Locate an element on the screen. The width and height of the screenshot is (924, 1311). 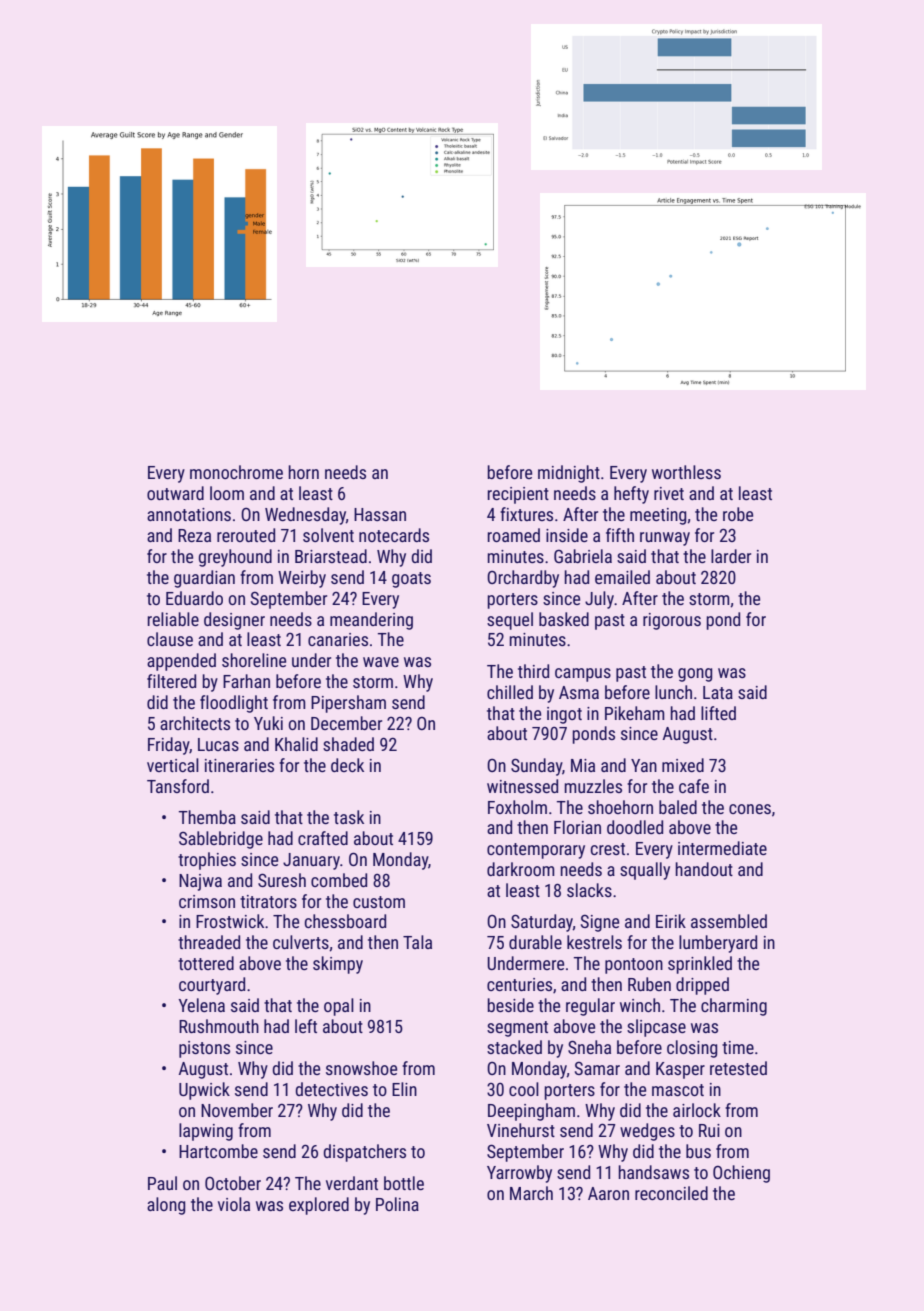
midnight is located at coordinates (569, 474).
